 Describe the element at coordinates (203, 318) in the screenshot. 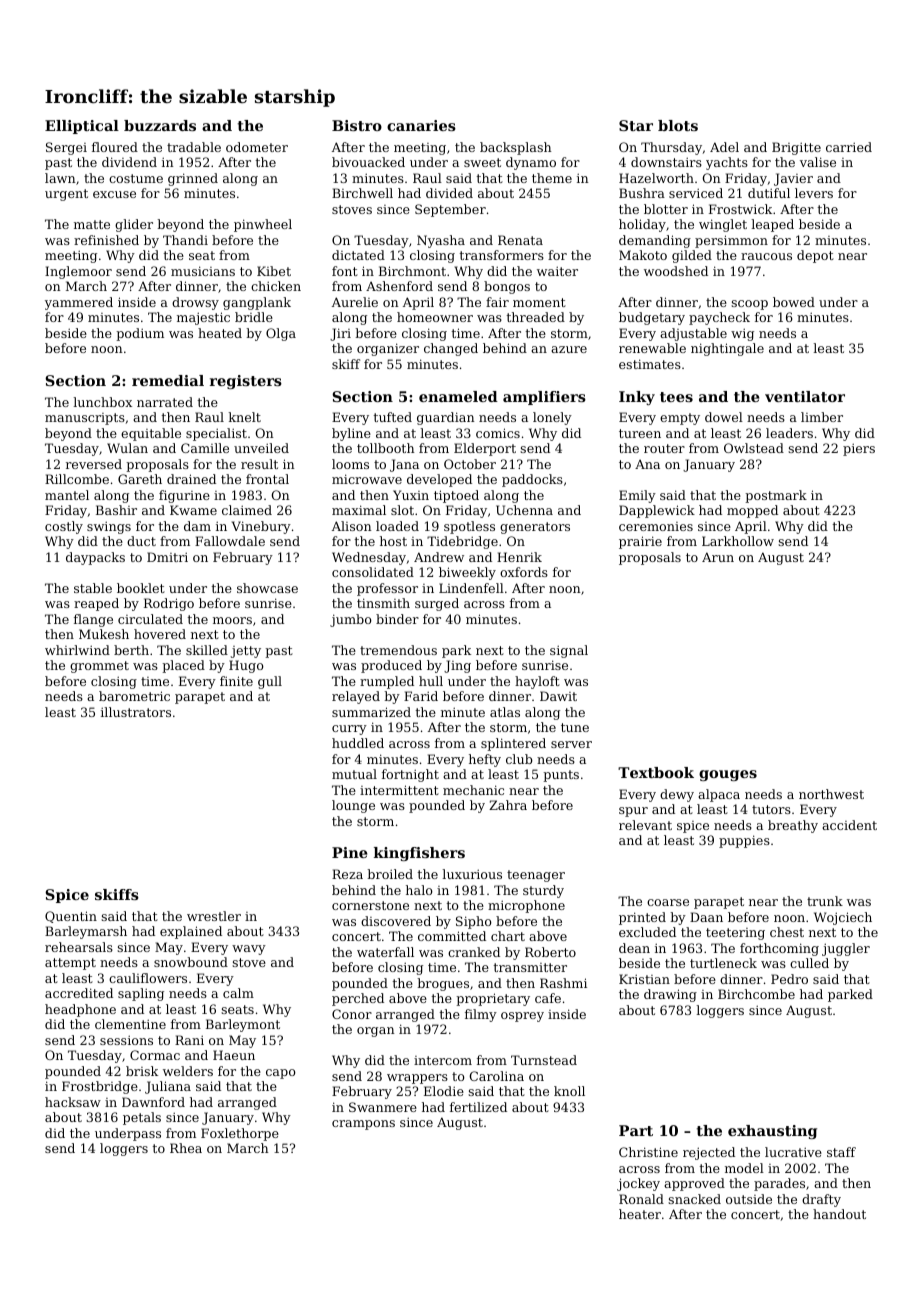

I see `majestic` at that location.
